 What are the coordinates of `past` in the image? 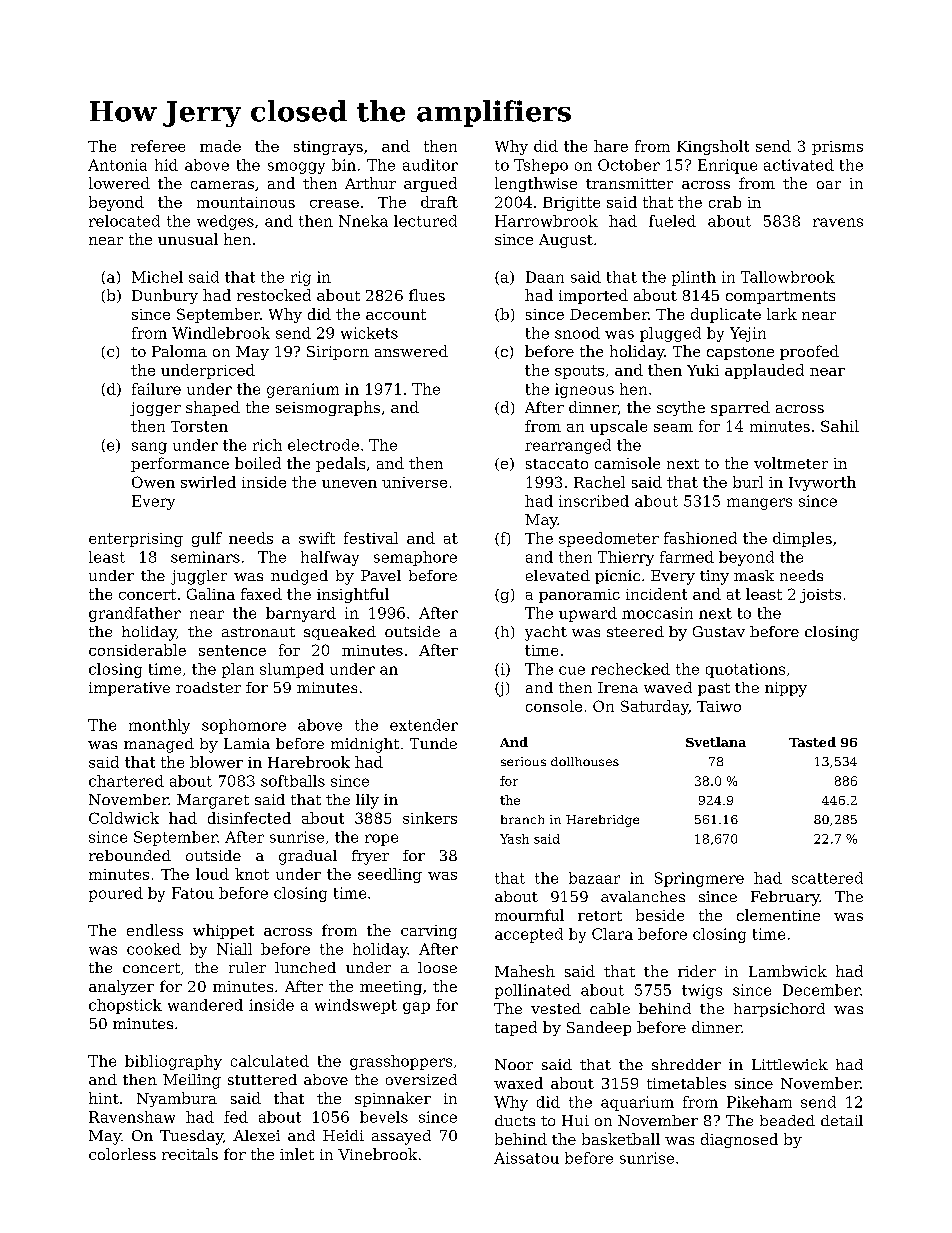 It's located at (714, 689).
